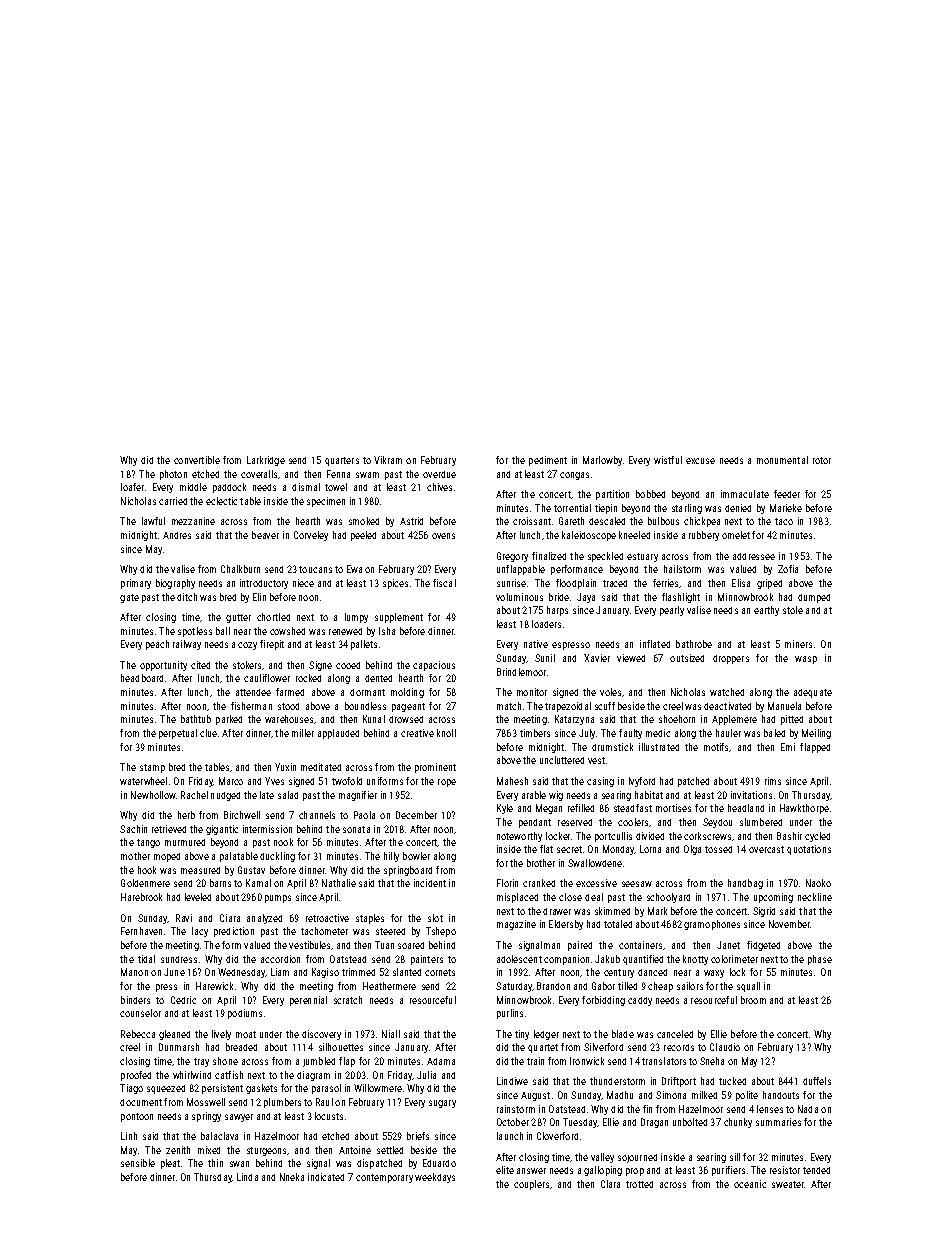  What do you see at coordinates (391, 857) in the screenshot?
I see `hilly` at bounding box center [391, 857].
